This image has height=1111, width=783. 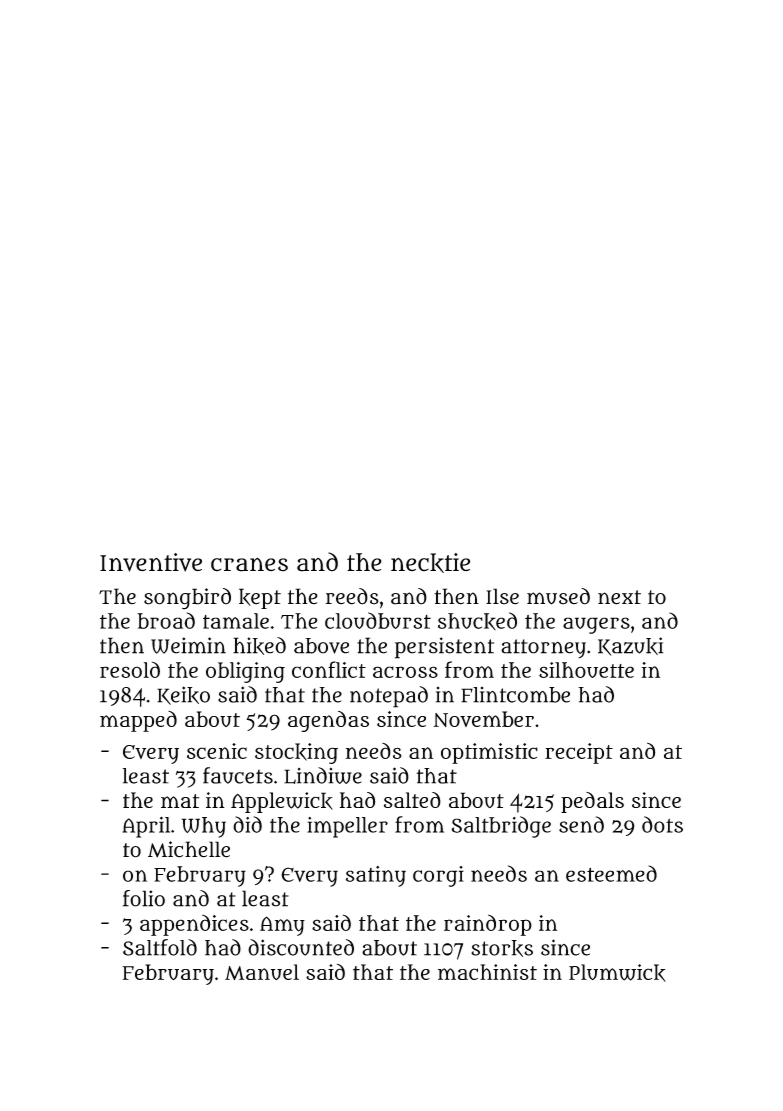 I want to click on notepad, so click(x=389, y=697).
